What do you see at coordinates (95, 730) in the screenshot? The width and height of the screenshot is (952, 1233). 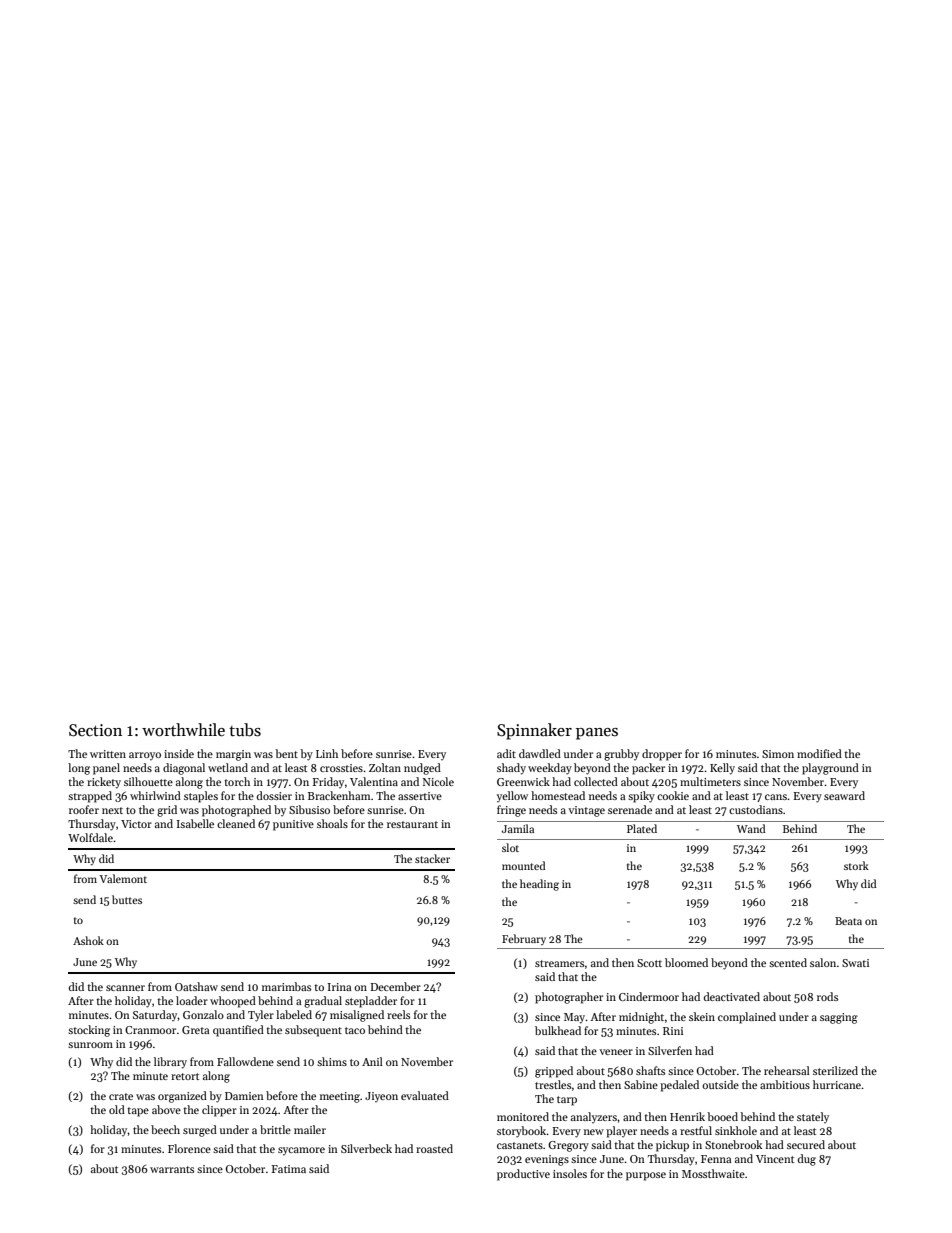 I see `Section` at bounding box center [95, 730].
